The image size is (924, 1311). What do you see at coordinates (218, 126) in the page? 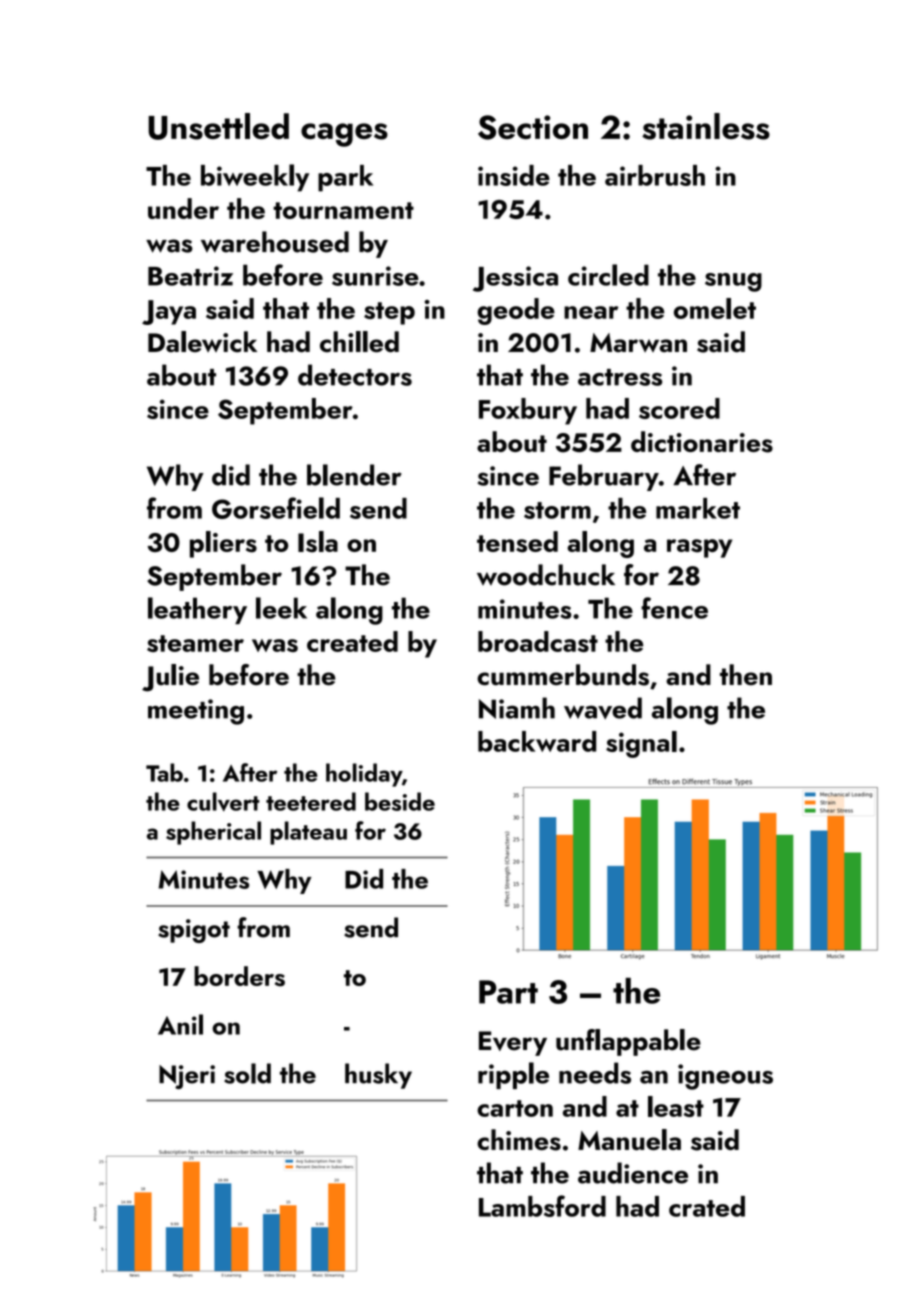
I see `Unsettled` at bounding box center [218, 126].
